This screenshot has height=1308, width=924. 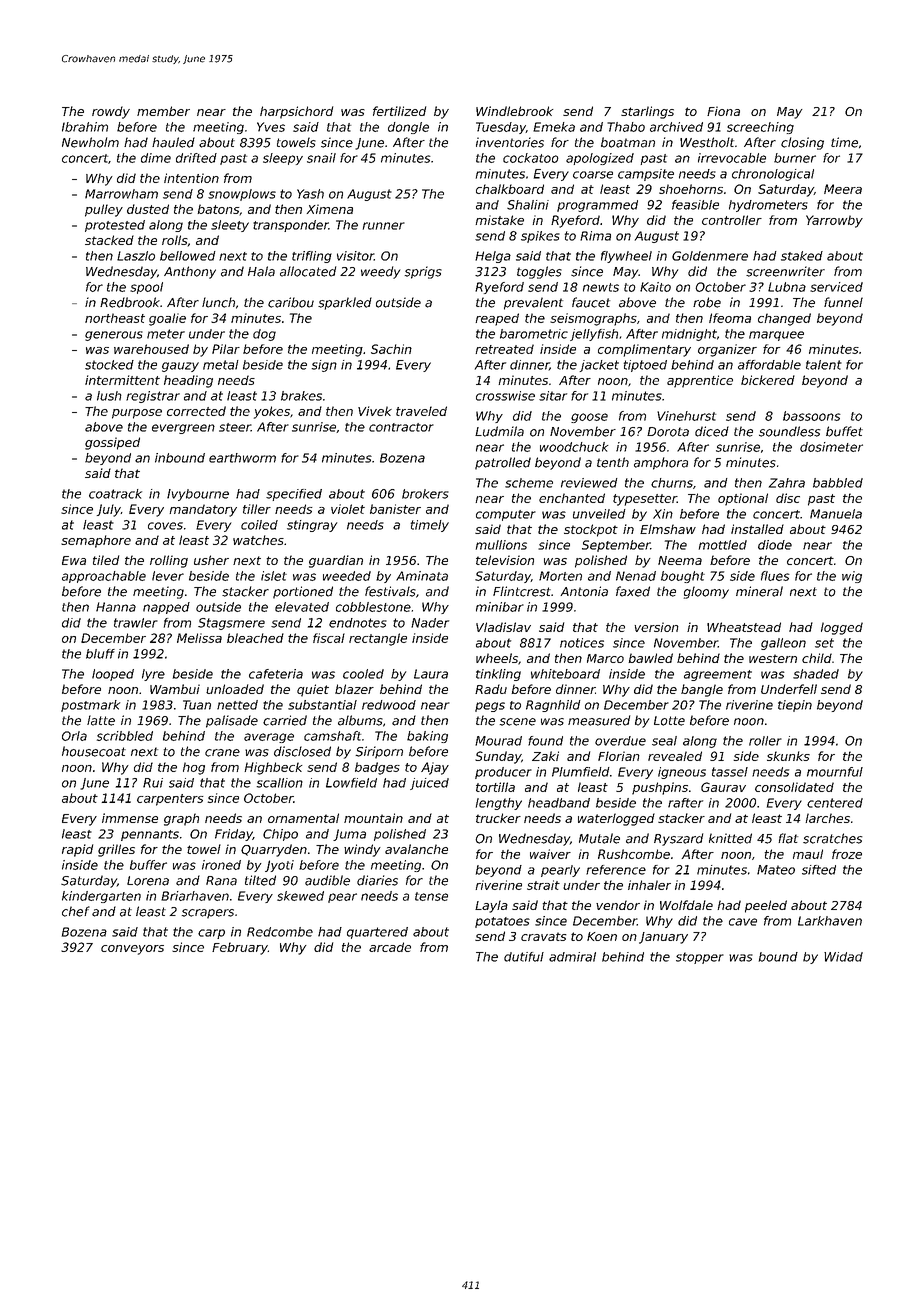 I want to click on crane, so click(x=222, y=753).
